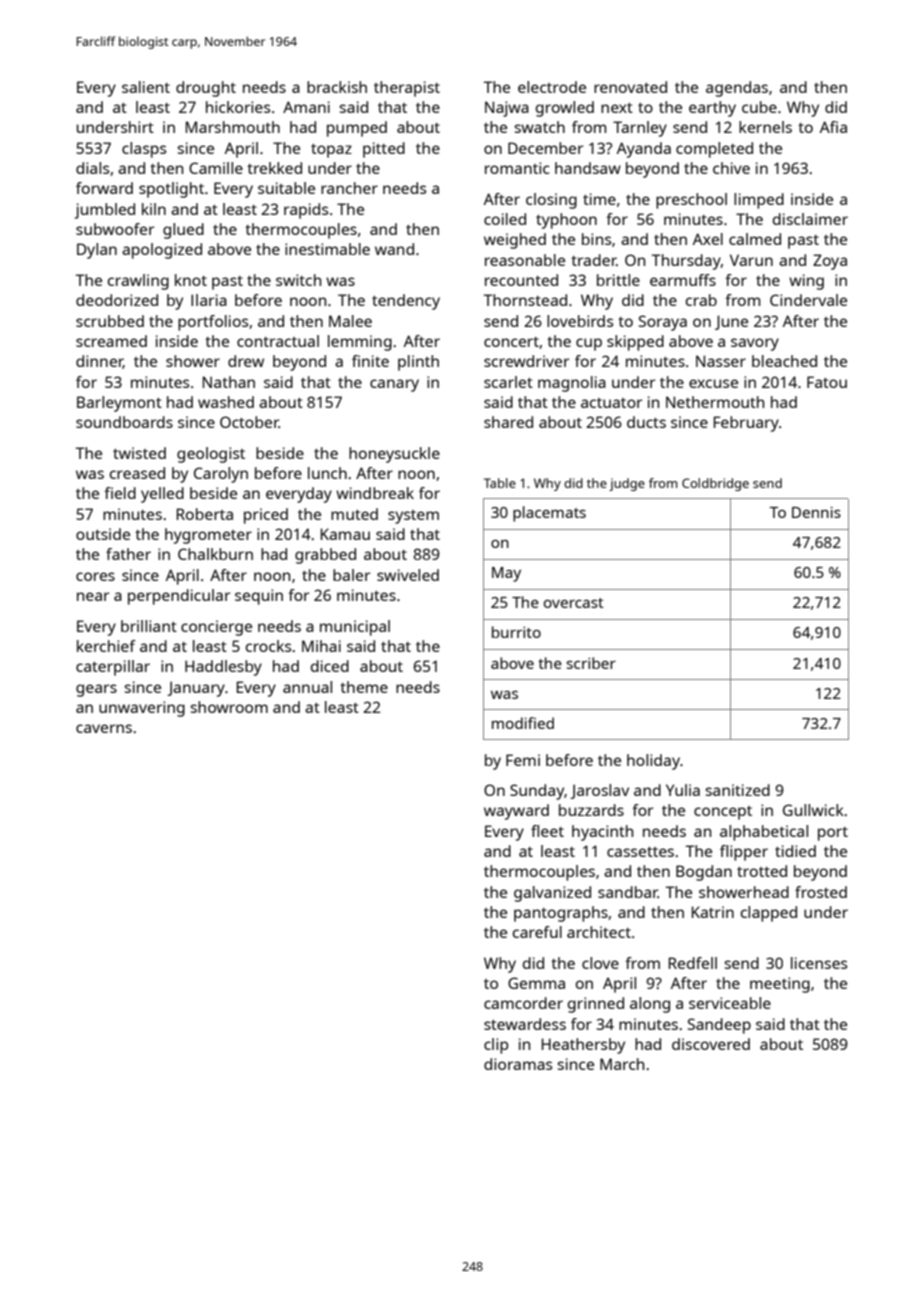 The height and width of the screenshot is (1314, 924). I want to click on electrode, so click(552, 87).
